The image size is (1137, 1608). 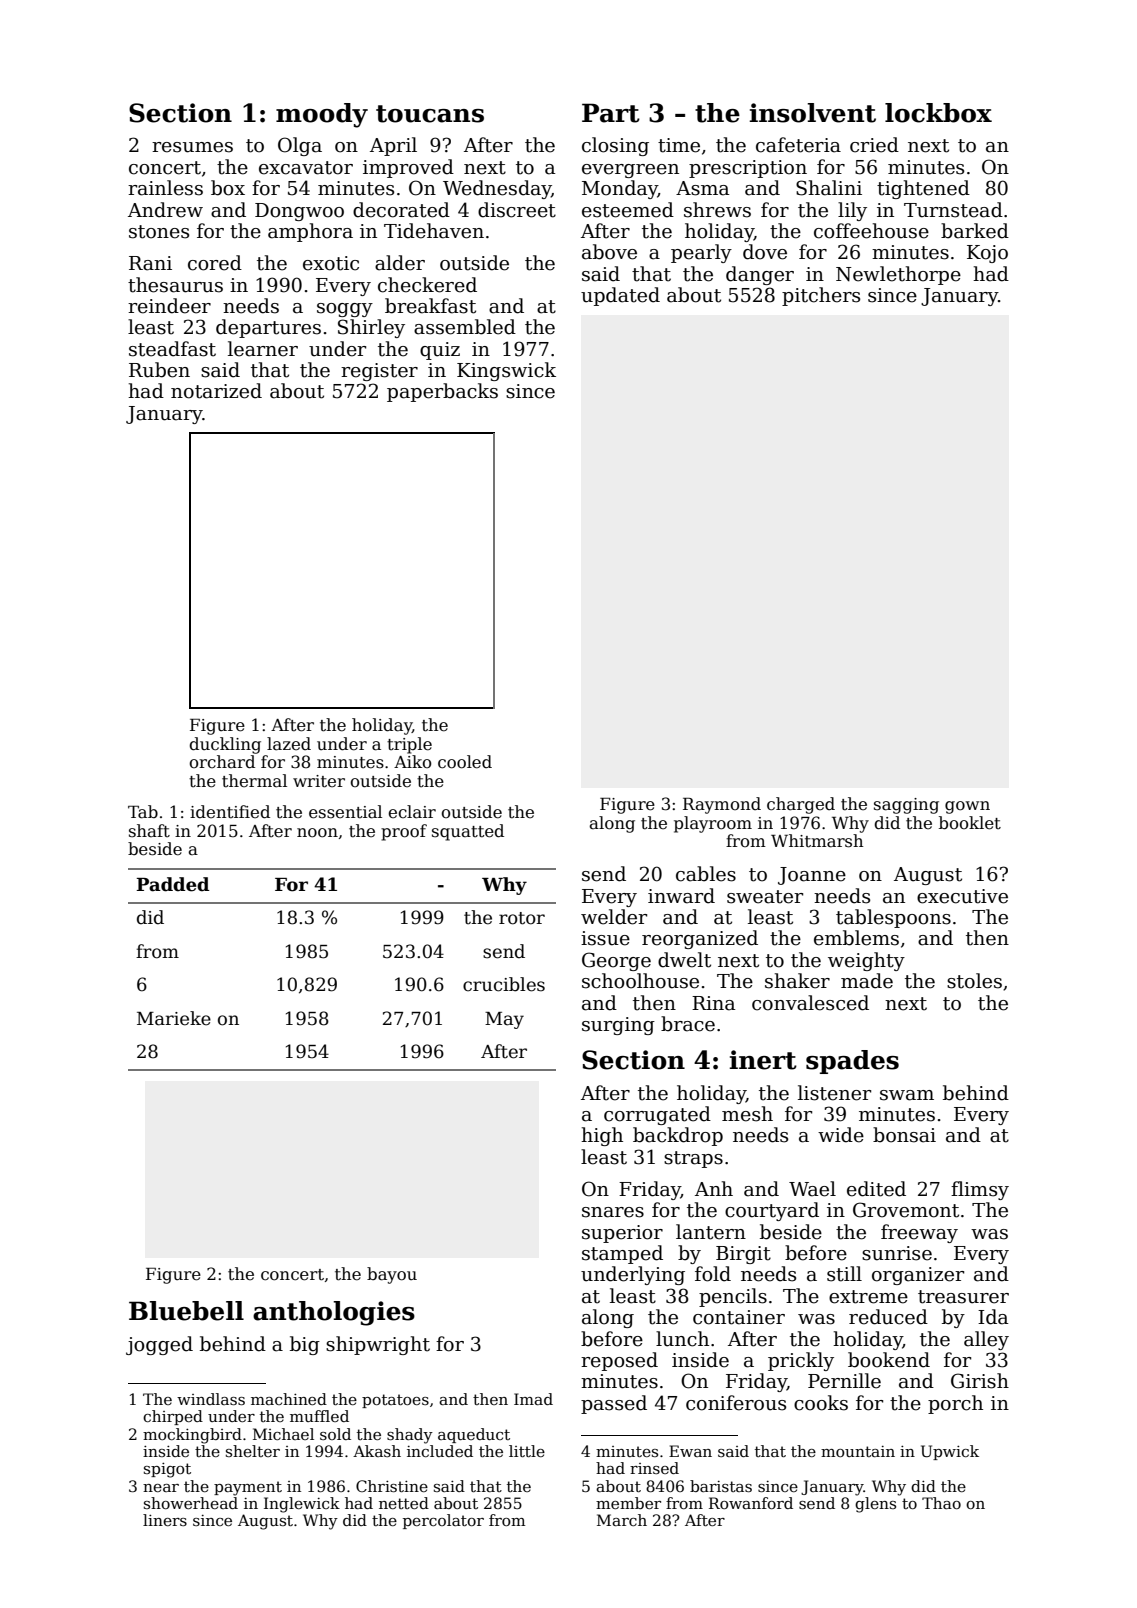 What do you see at coordinates (222, 762) in the screenshot?
I see `orchard` at bounding box center [222, 762].
